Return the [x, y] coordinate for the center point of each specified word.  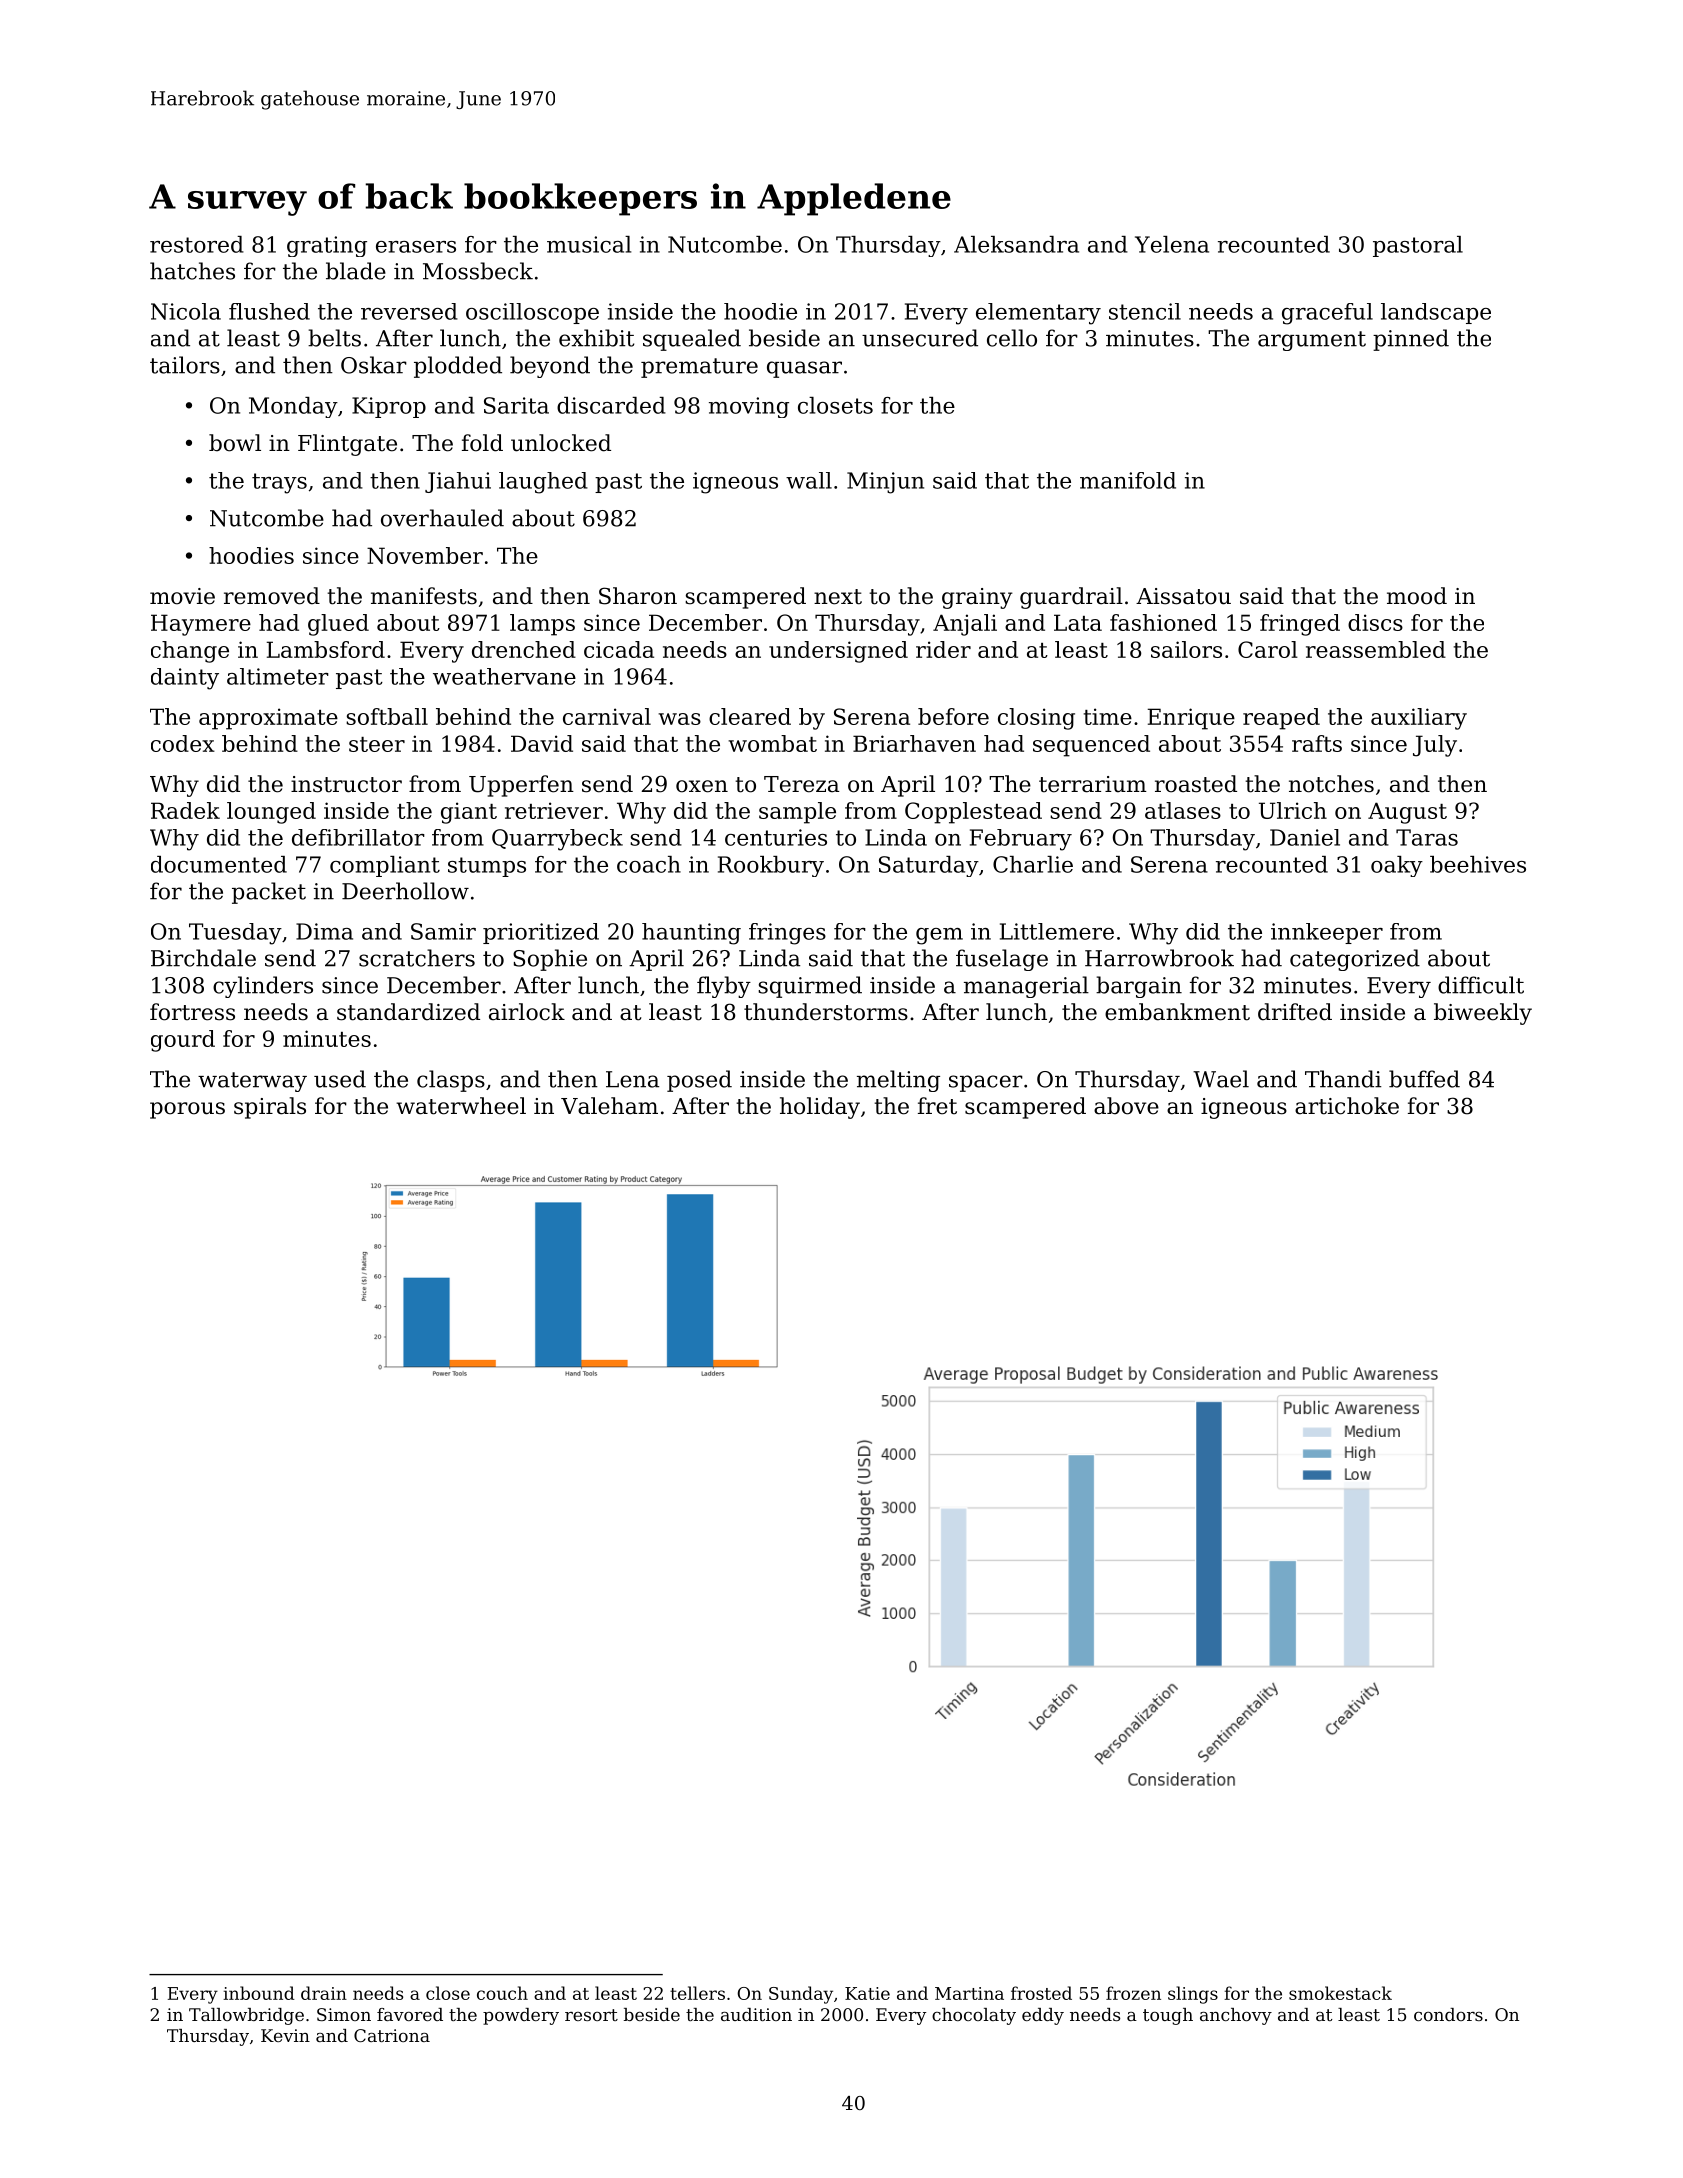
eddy [1043, 2016]
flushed [269, 311]
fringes [787, 934]
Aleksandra [1016, 244]
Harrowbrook [1159, 958]
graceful [1327, 314]
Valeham [609, 1106]
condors [1448, 2014]
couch [502, 1993]
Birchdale [203, 958]
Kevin [285, 2035]
